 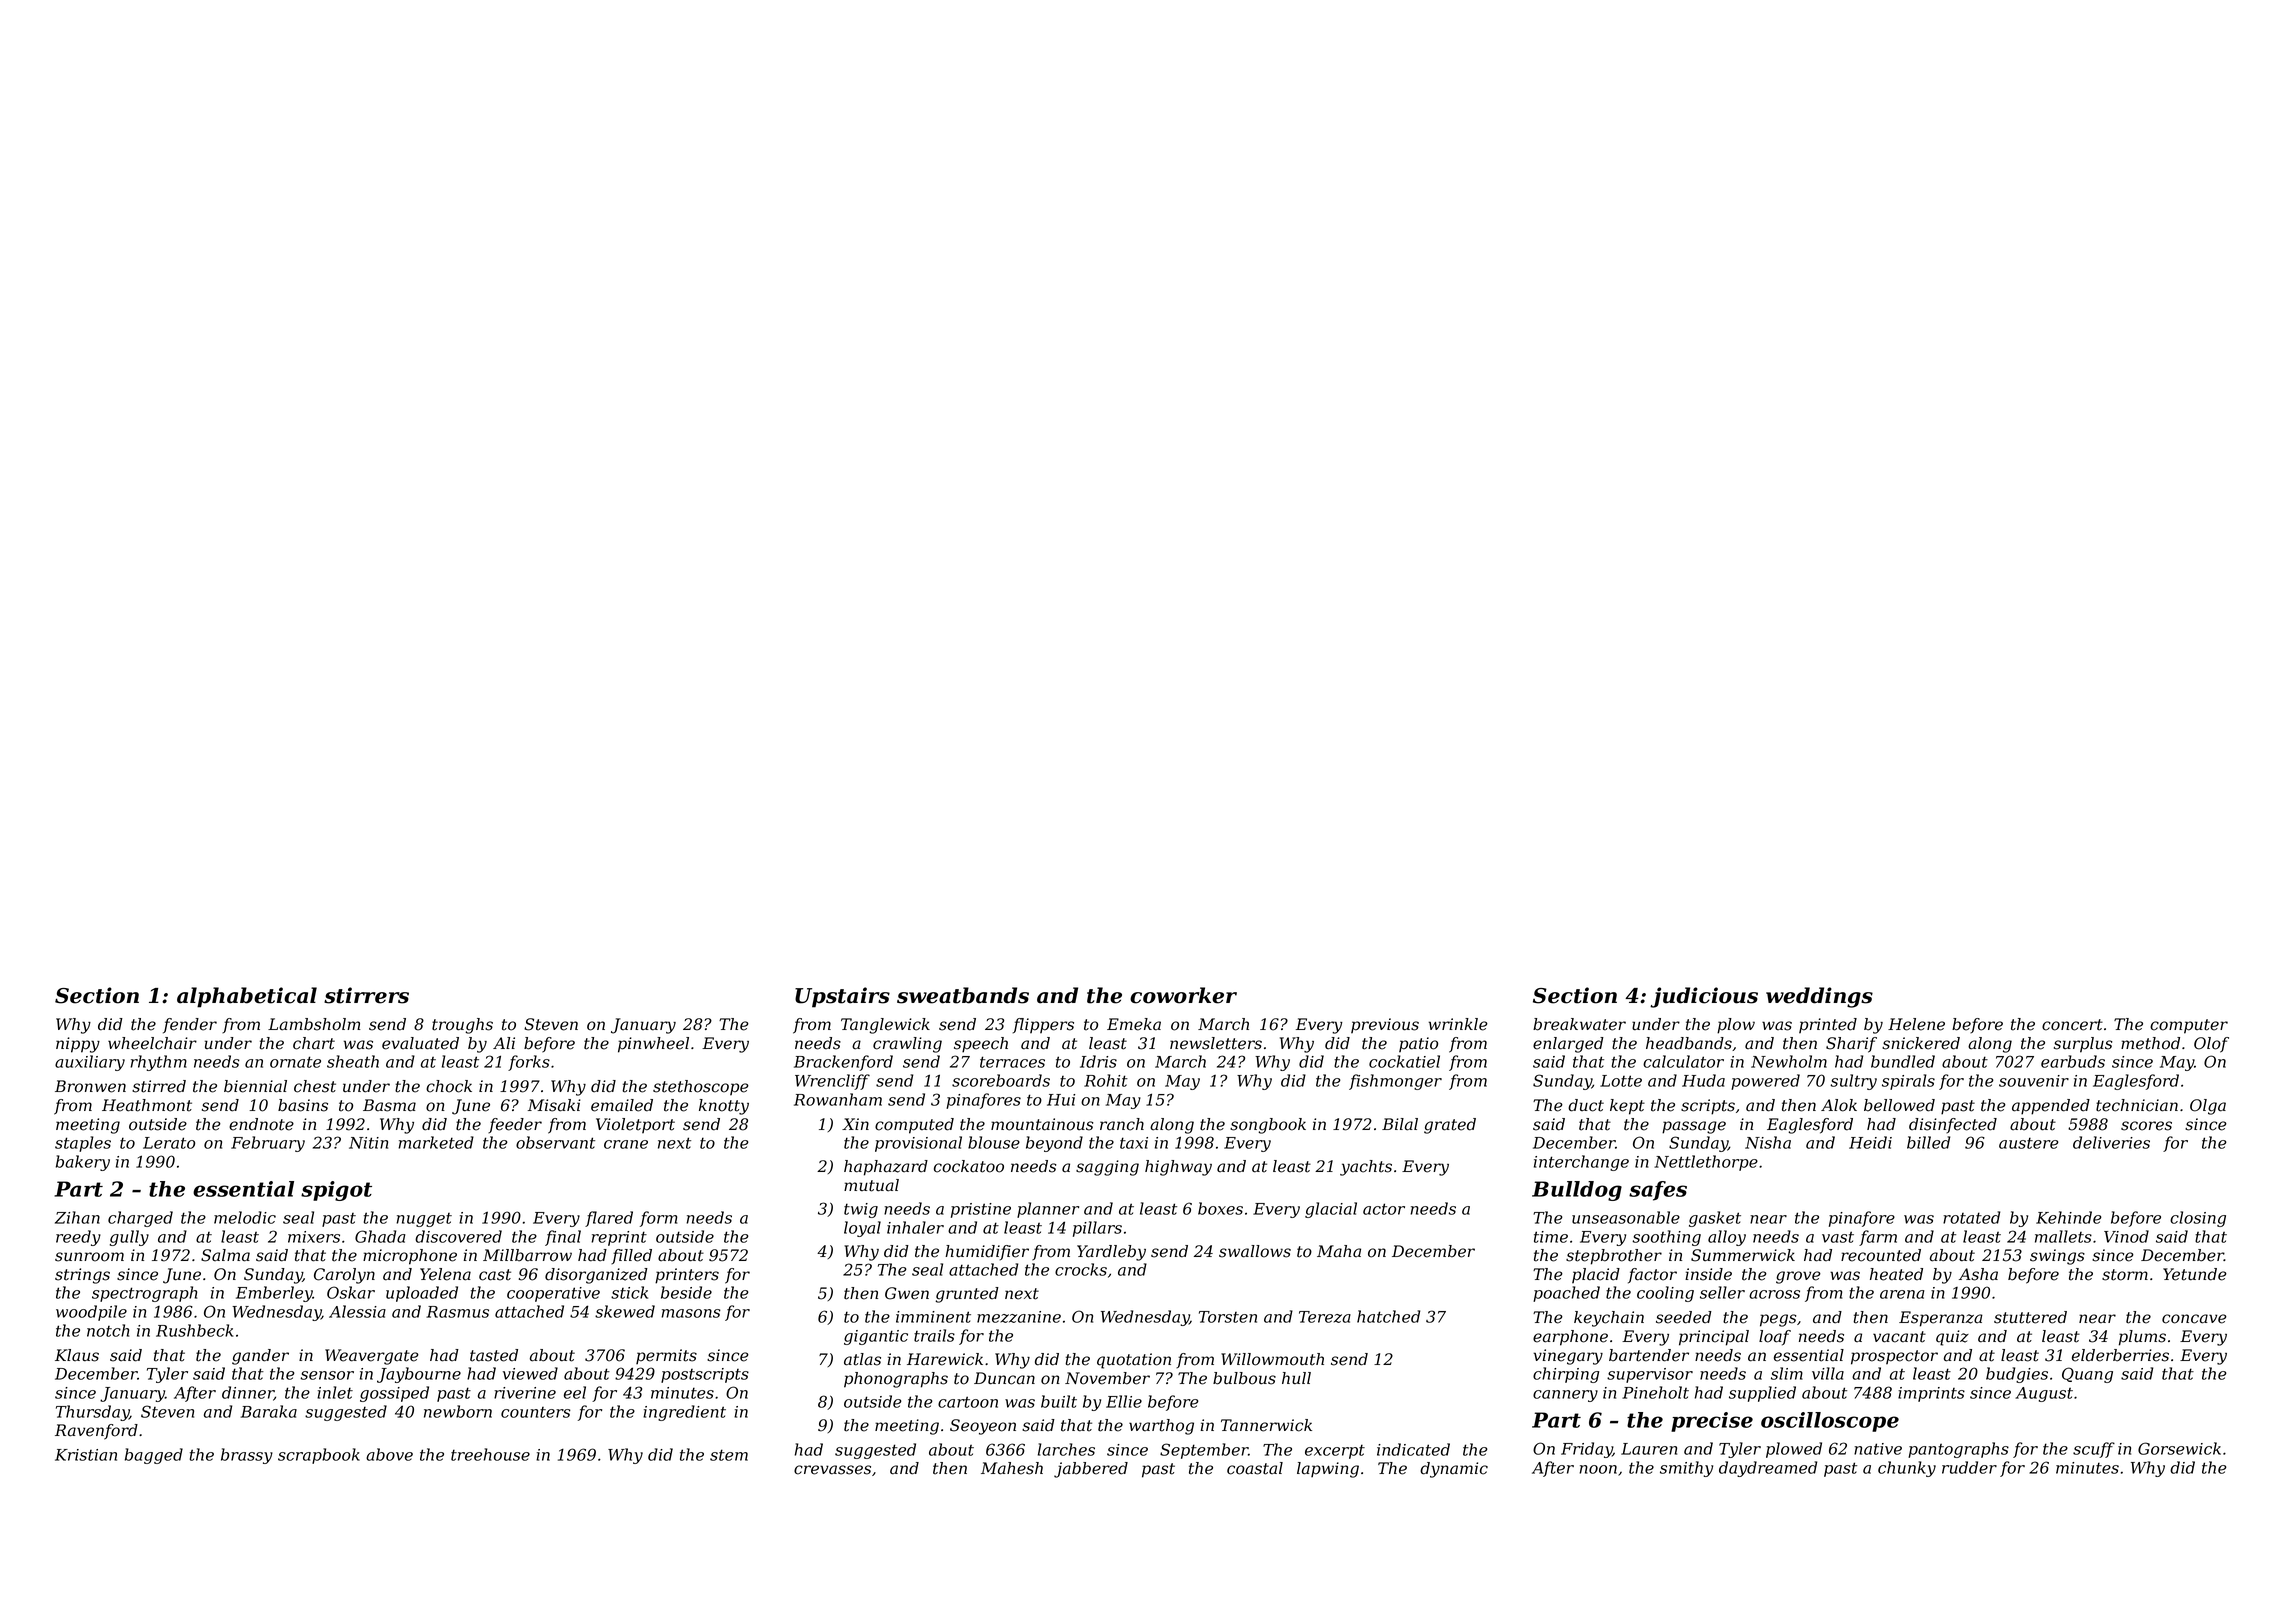 What do you see at coordinates (553, 1294) in the screenshot?
I see `cooperative` at bounding box center [553, 1294].
